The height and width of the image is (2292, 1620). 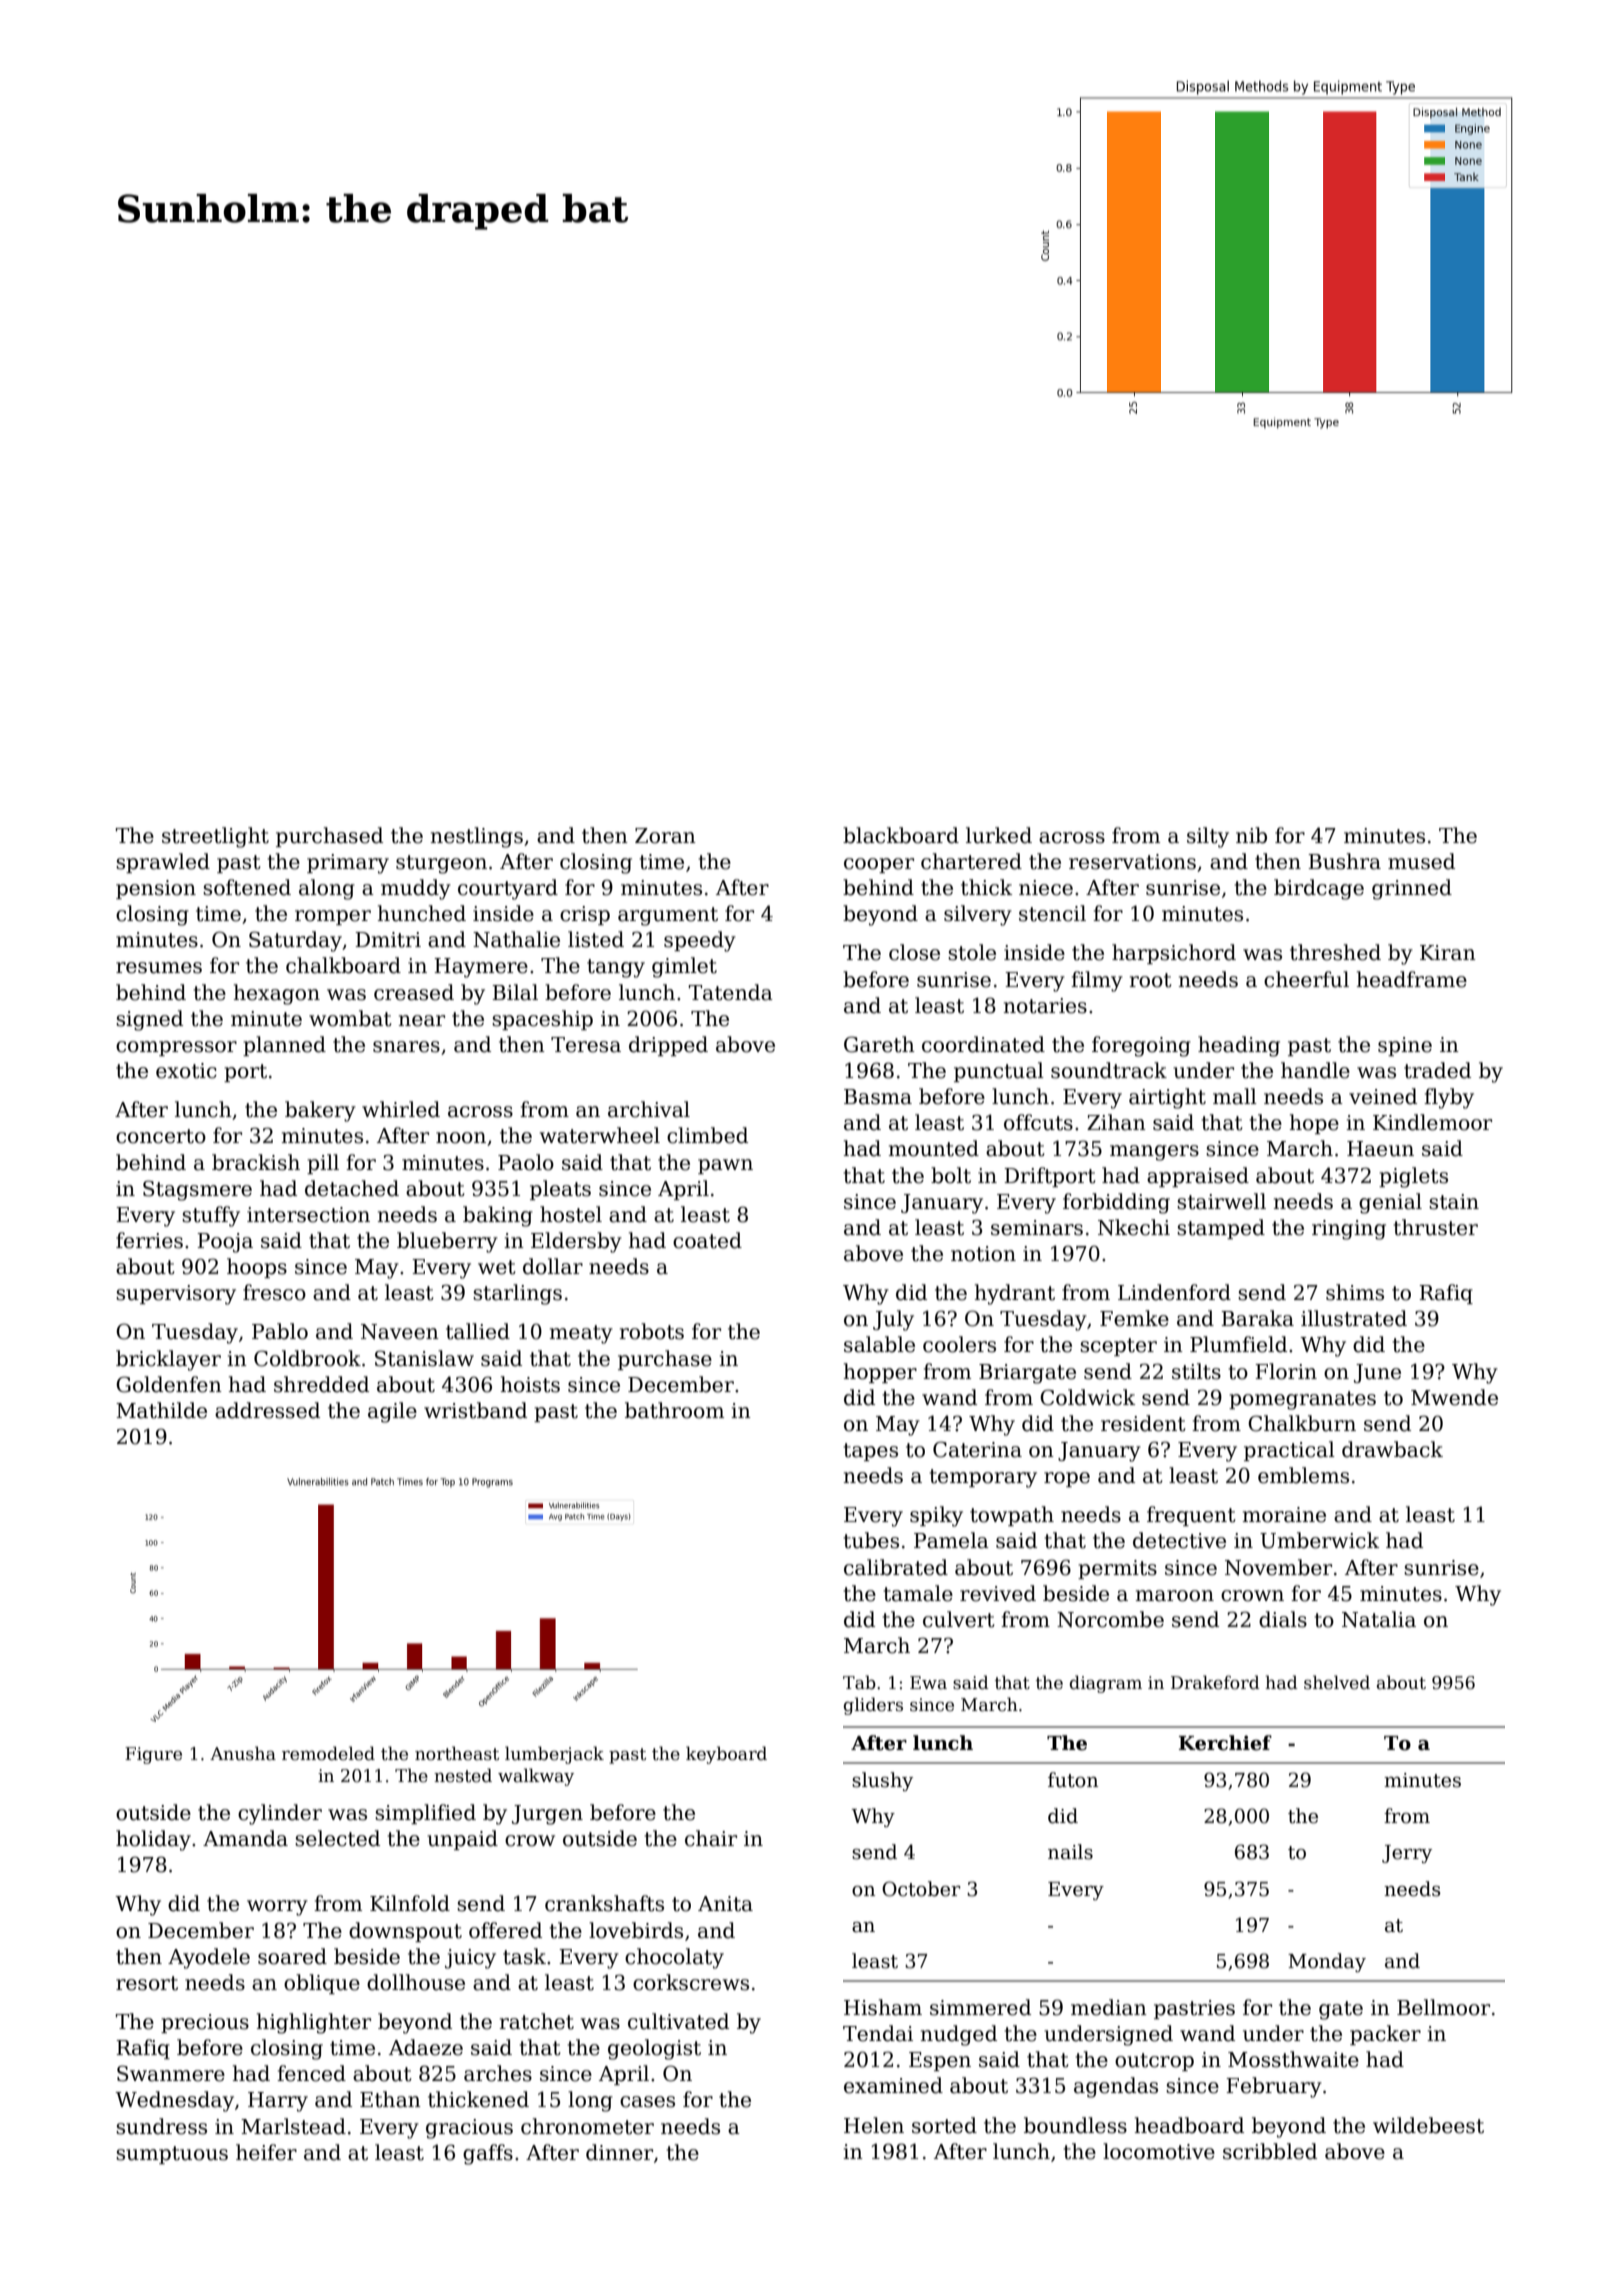 What do you see at coordinates (725, 1166) in the image?
I see `pawn` at bounding box center [725, 1166].
